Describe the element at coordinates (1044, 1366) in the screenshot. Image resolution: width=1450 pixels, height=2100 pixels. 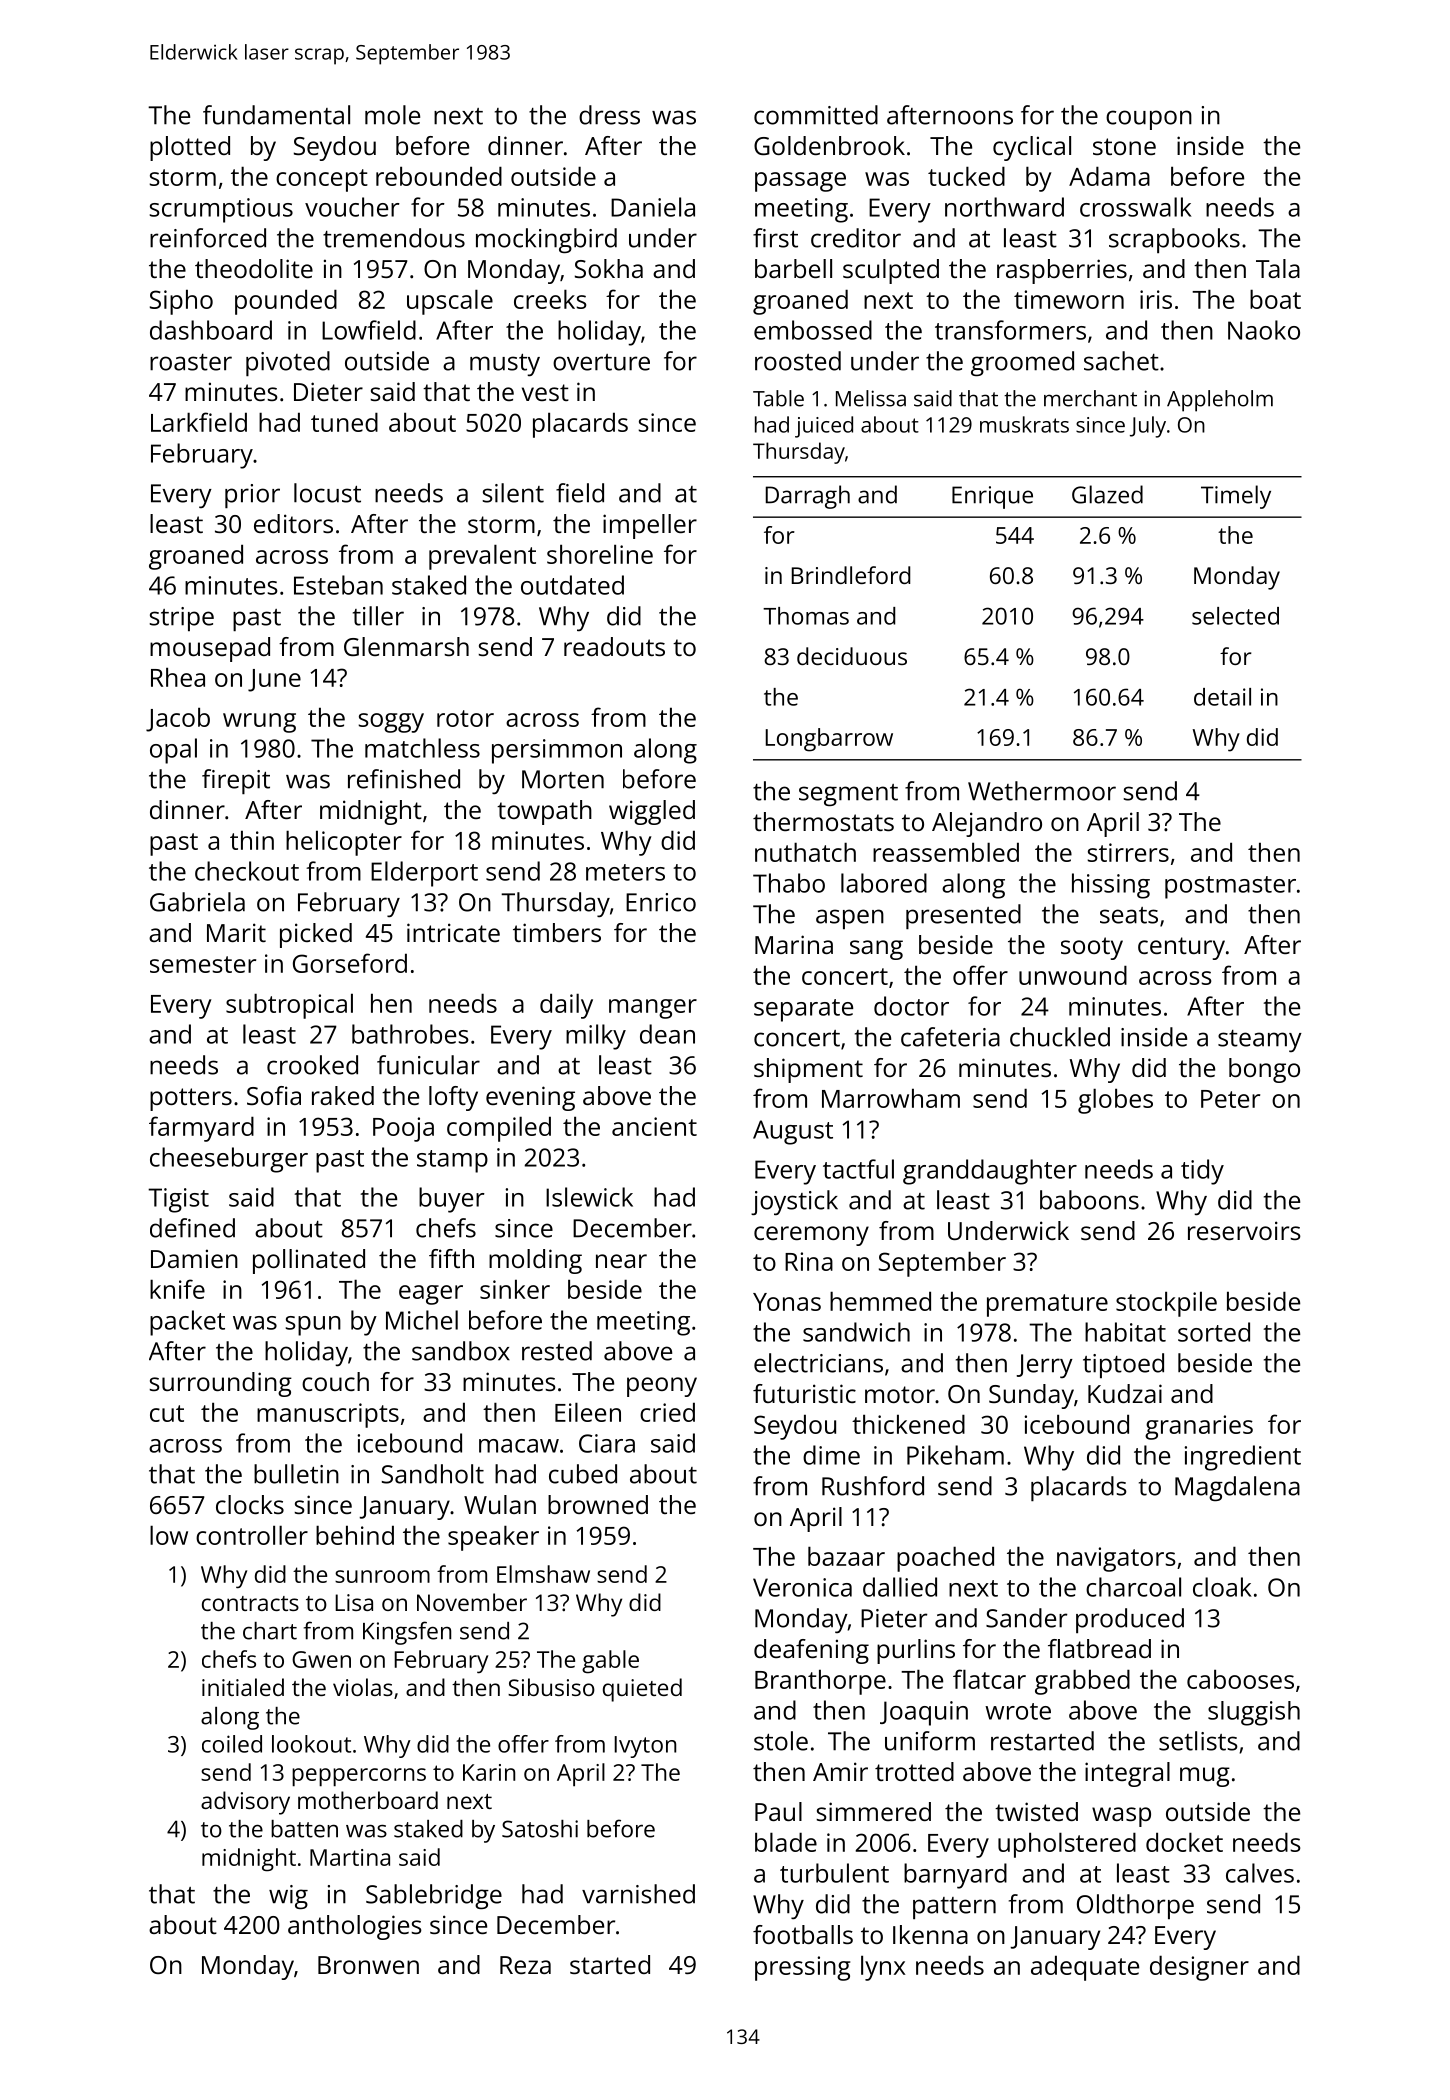
I see `Jerry` at that location.
